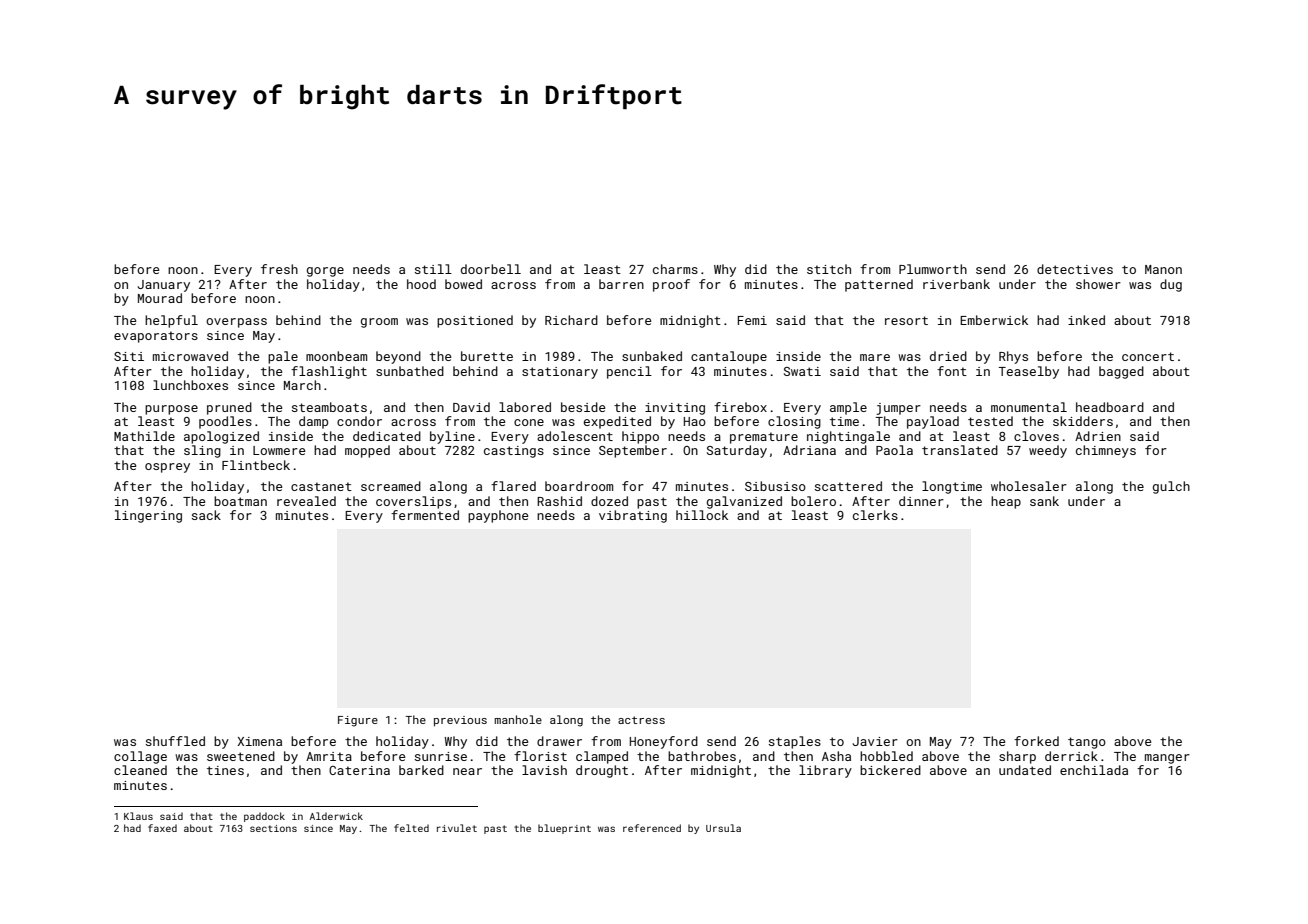  What do you see at coordinates (273, 828) in the image?
I see `sections` at bounding box center [273, 828].
